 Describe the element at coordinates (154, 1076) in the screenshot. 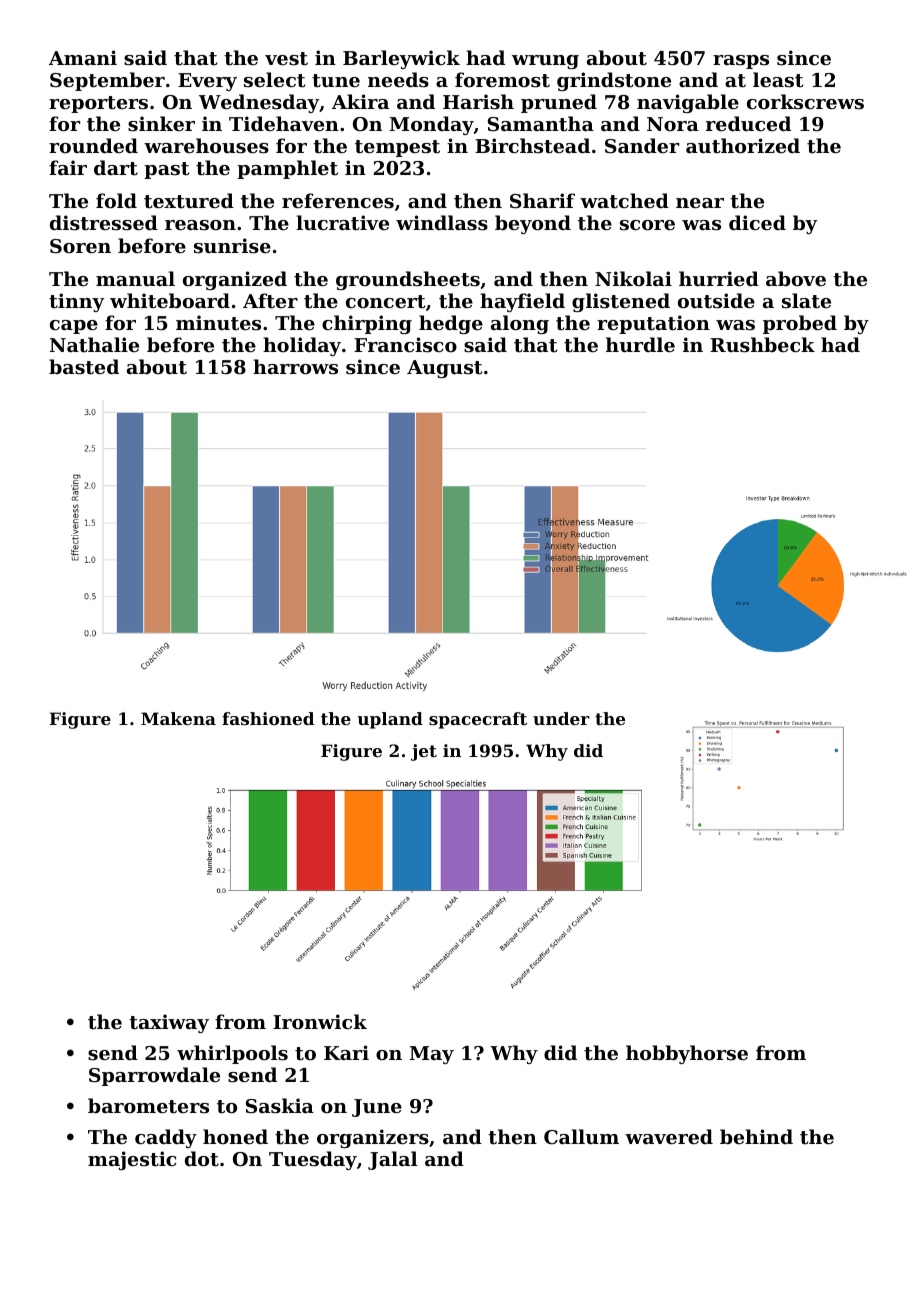

I see `Sparrowdale` at that location.
